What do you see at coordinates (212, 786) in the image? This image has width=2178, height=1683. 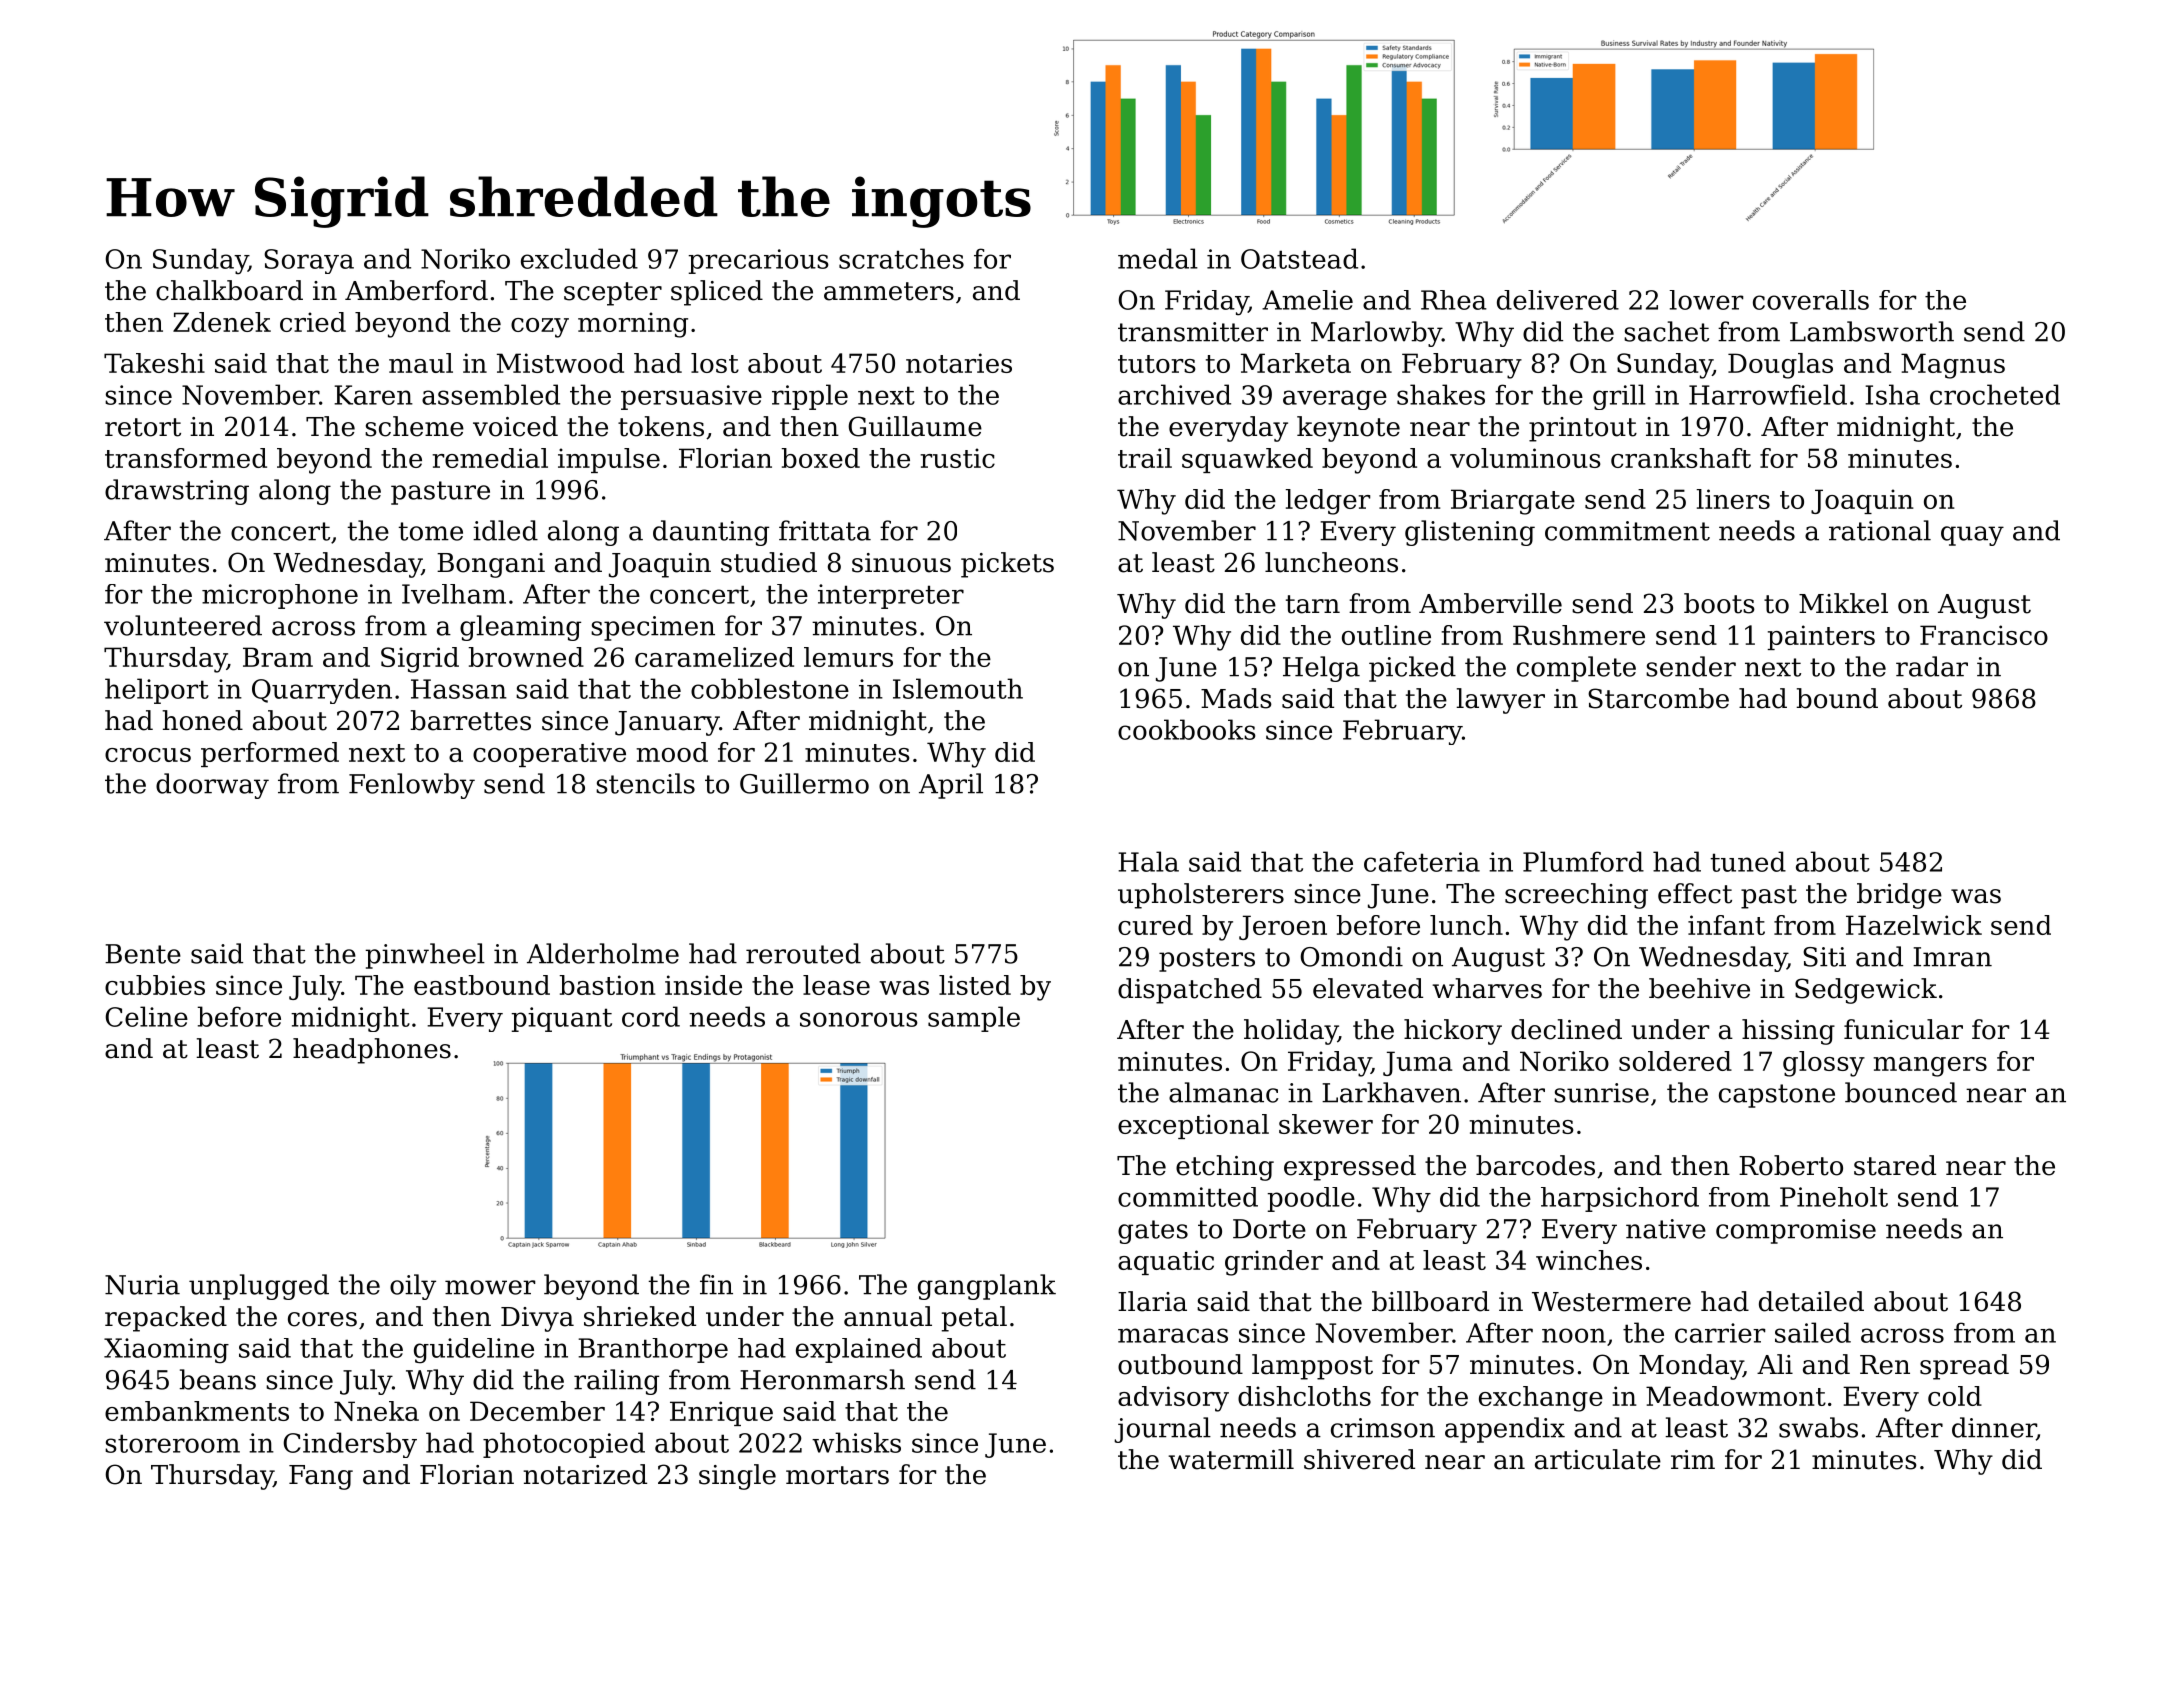 I see `doorway` at bounding box center [212, 786].
